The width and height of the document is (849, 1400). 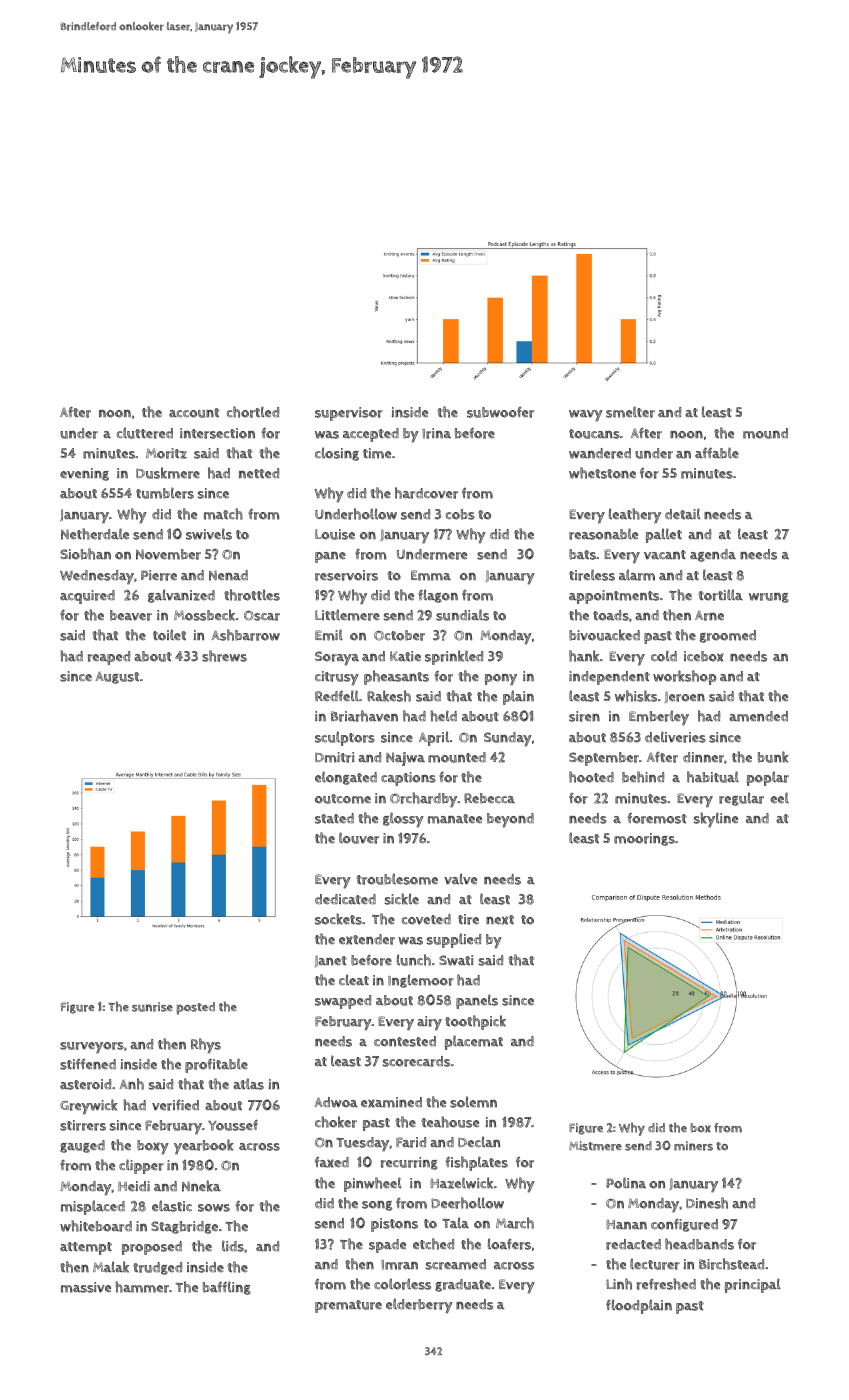 What do you see at coordinates (259, 473) in the document?
I see `netted` at bounding box center [259, 473].
